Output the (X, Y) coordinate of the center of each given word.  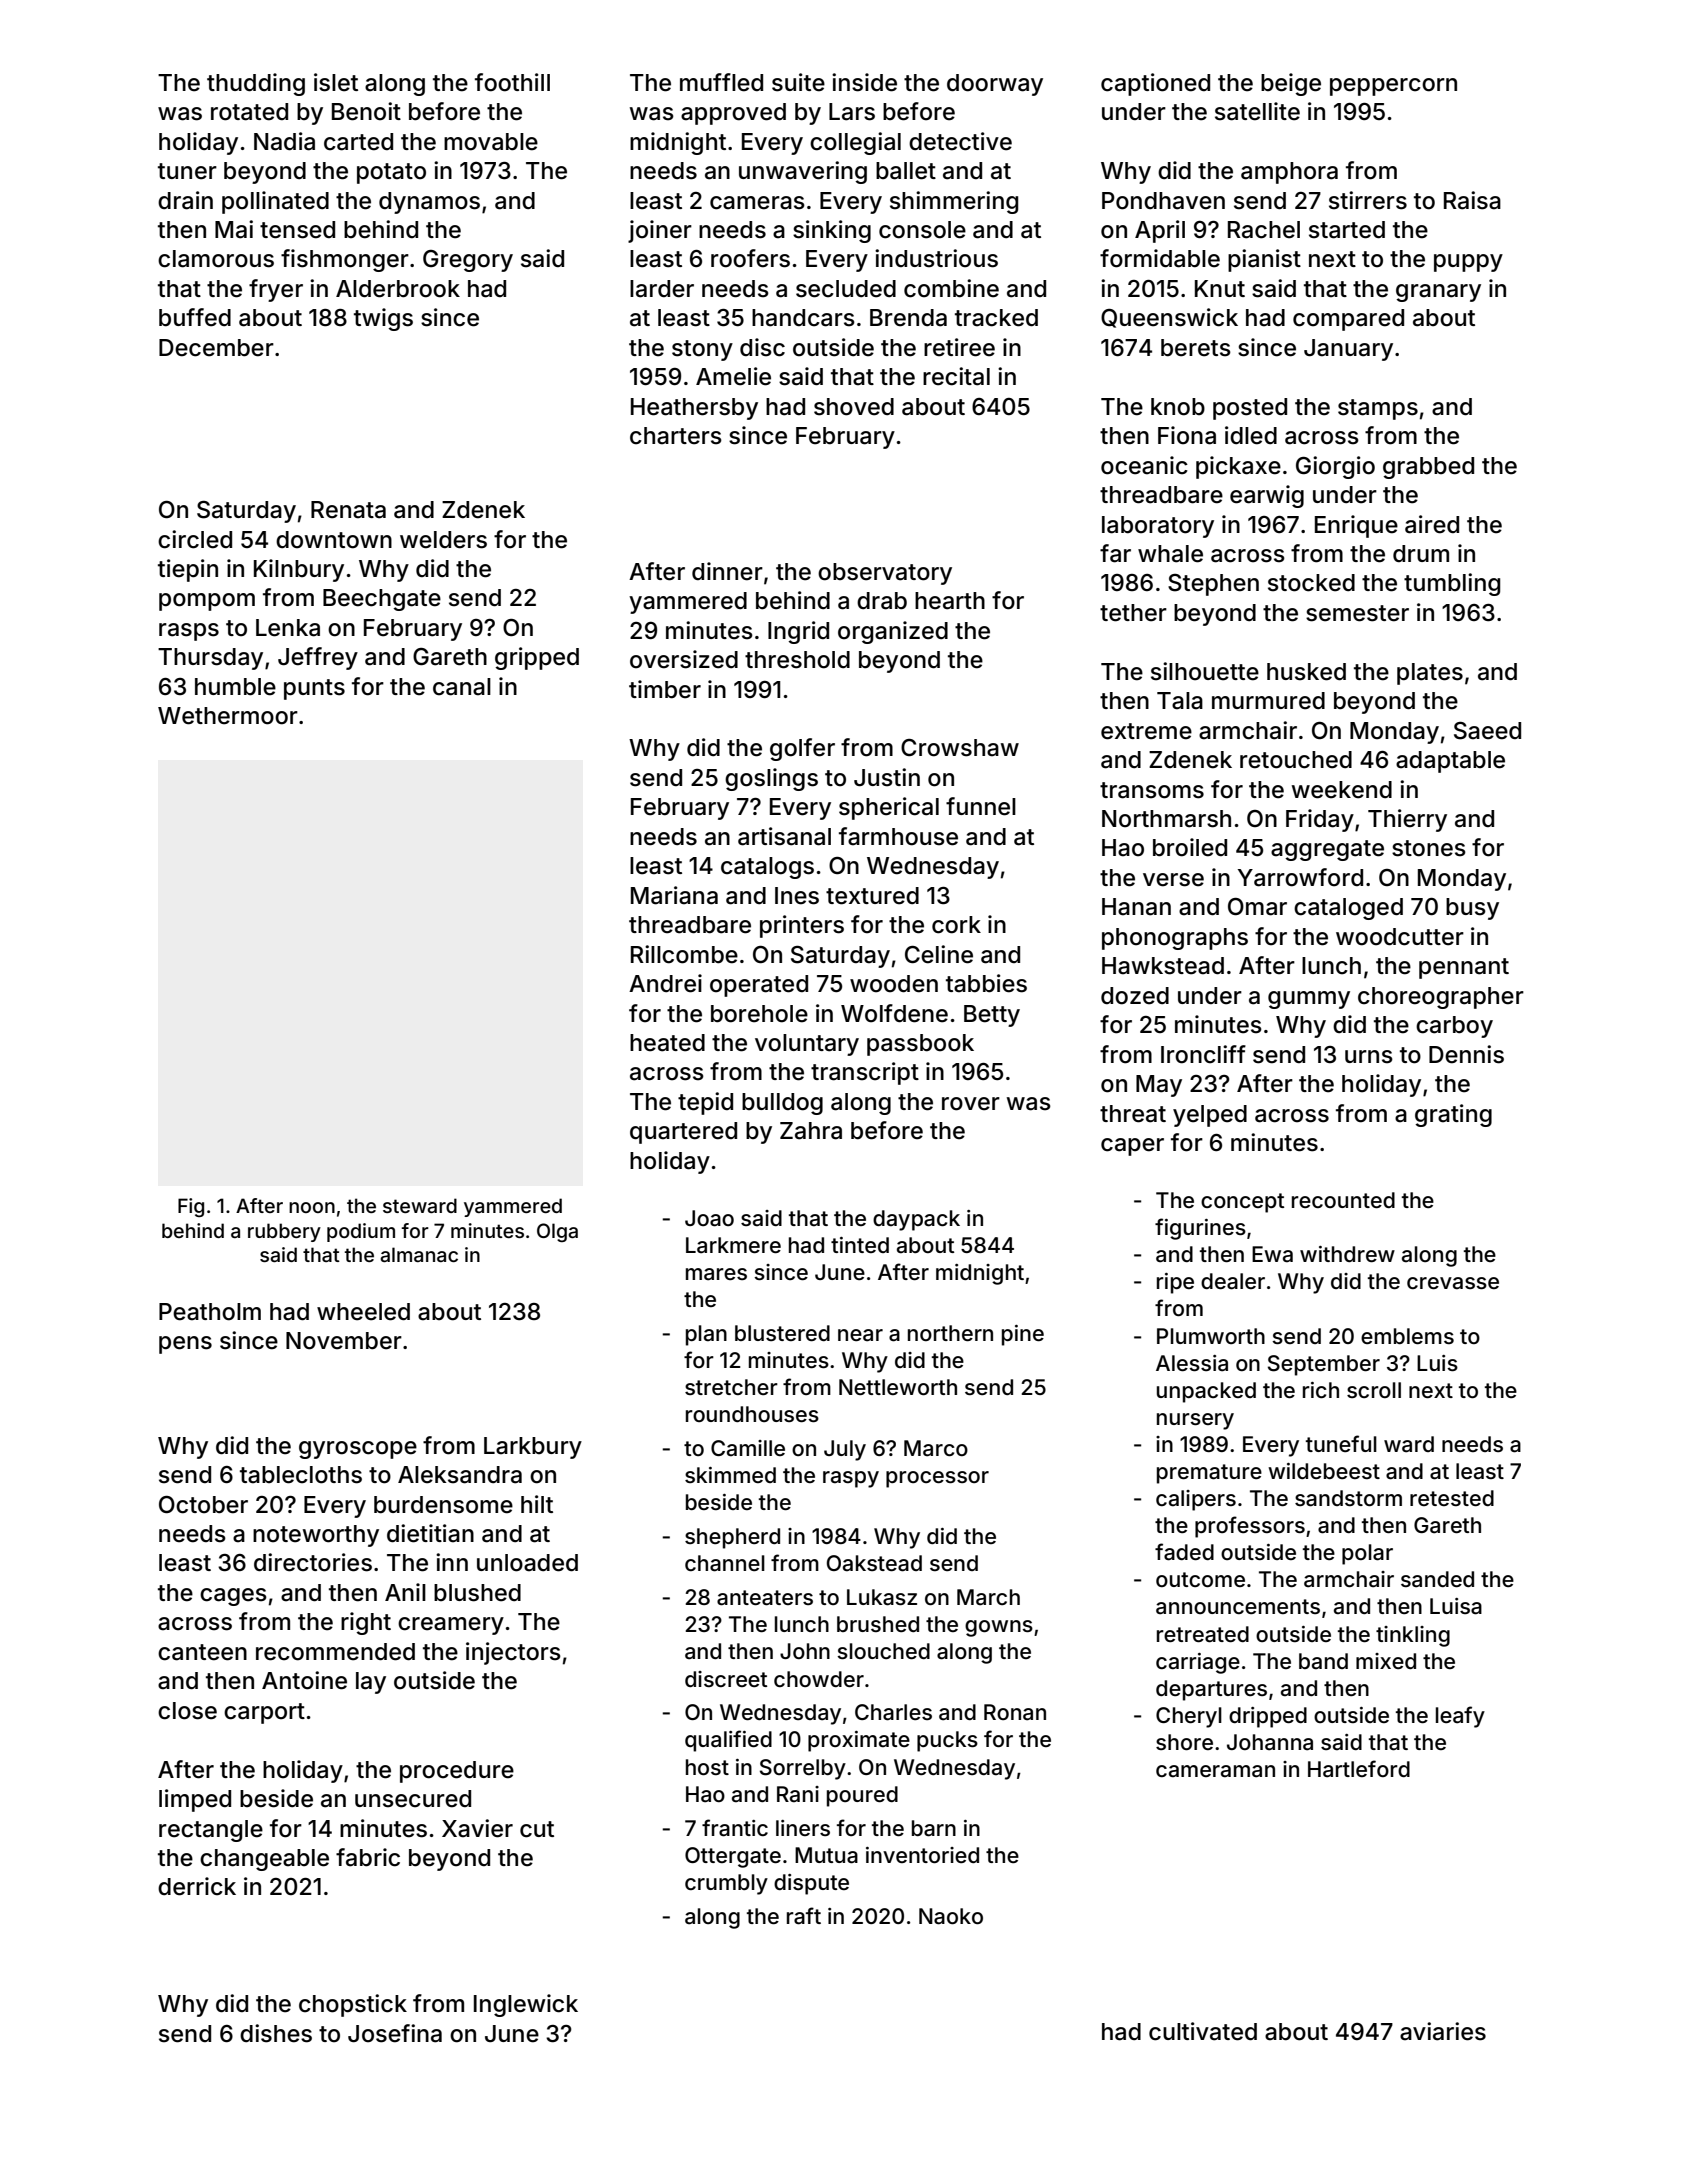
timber (665, 689)
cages (233, 1597)
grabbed (1428, 468)
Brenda (908, 318)
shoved (854, 407)
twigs (383, 319)
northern (950, 1333)
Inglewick (526, 2005)
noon (312, 1207)
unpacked (1206, 1392)
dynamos (429, 203)
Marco (936, 1448)
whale (1170, 554)
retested (1452, 1498)
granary (1438, 293)
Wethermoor (228, 716)
